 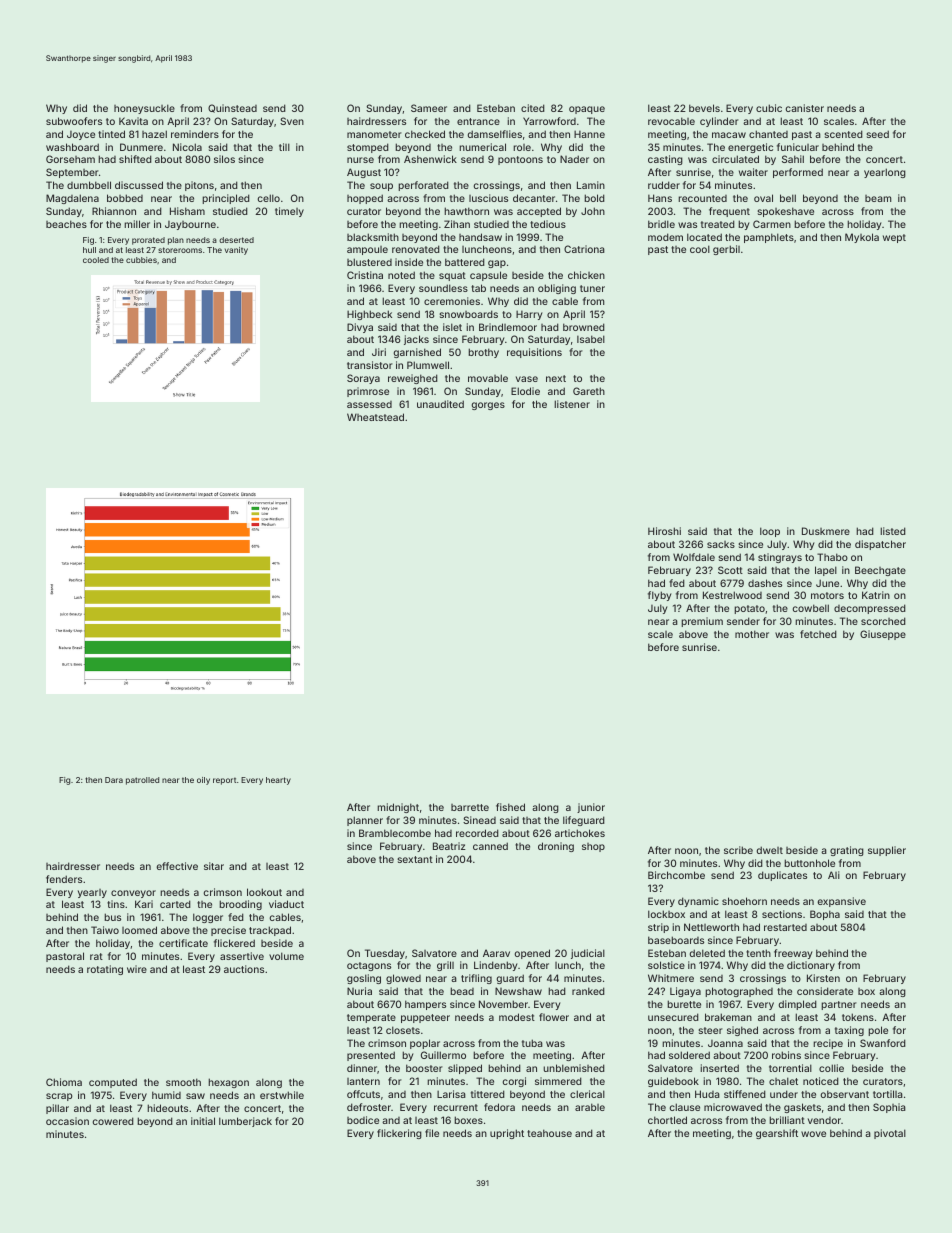 What do you see at coordinates (105, 930) in the page?
I see `Taiwo` at bounding box center [105, 930].
